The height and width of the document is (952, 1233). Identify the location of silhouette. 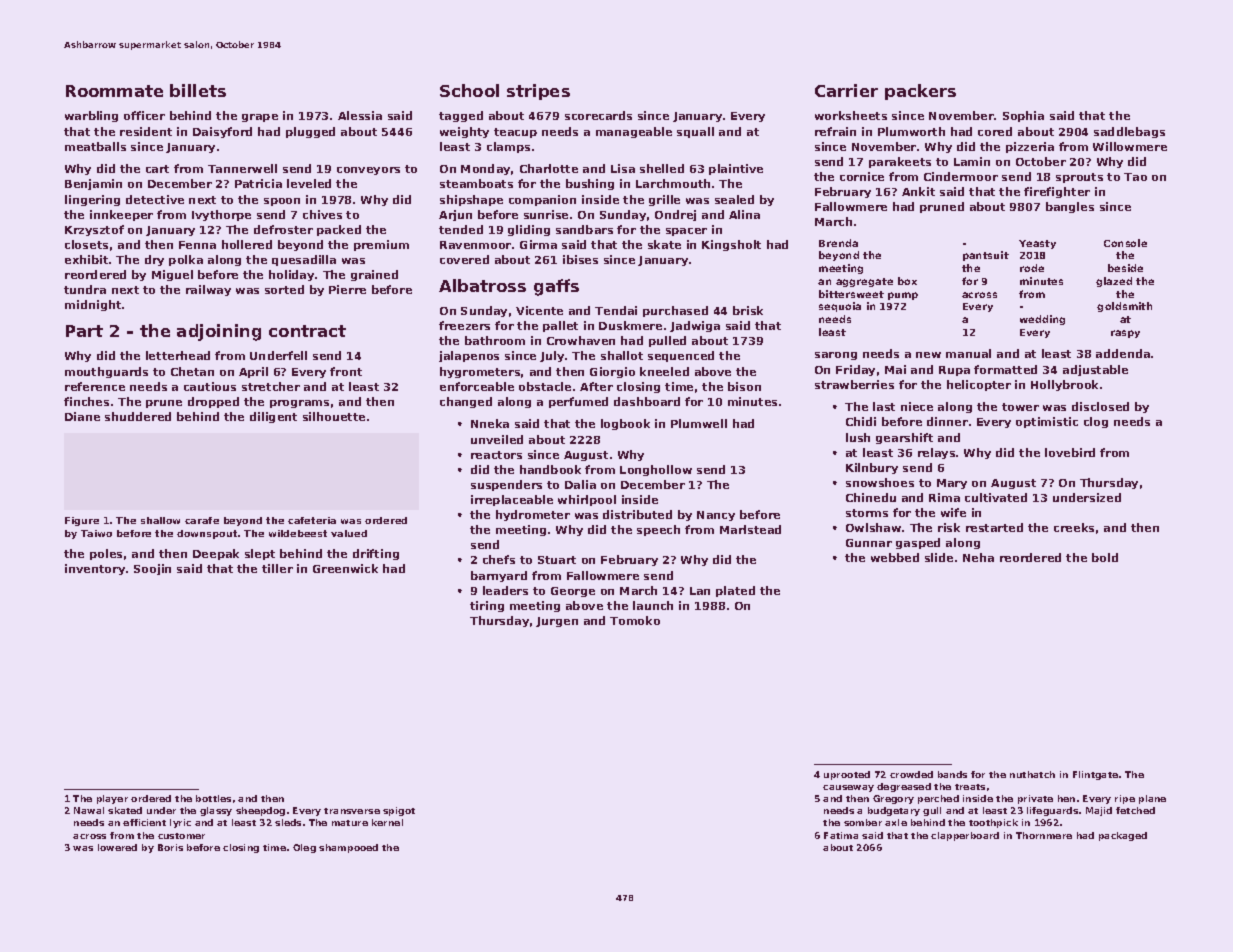
(334, 416).
